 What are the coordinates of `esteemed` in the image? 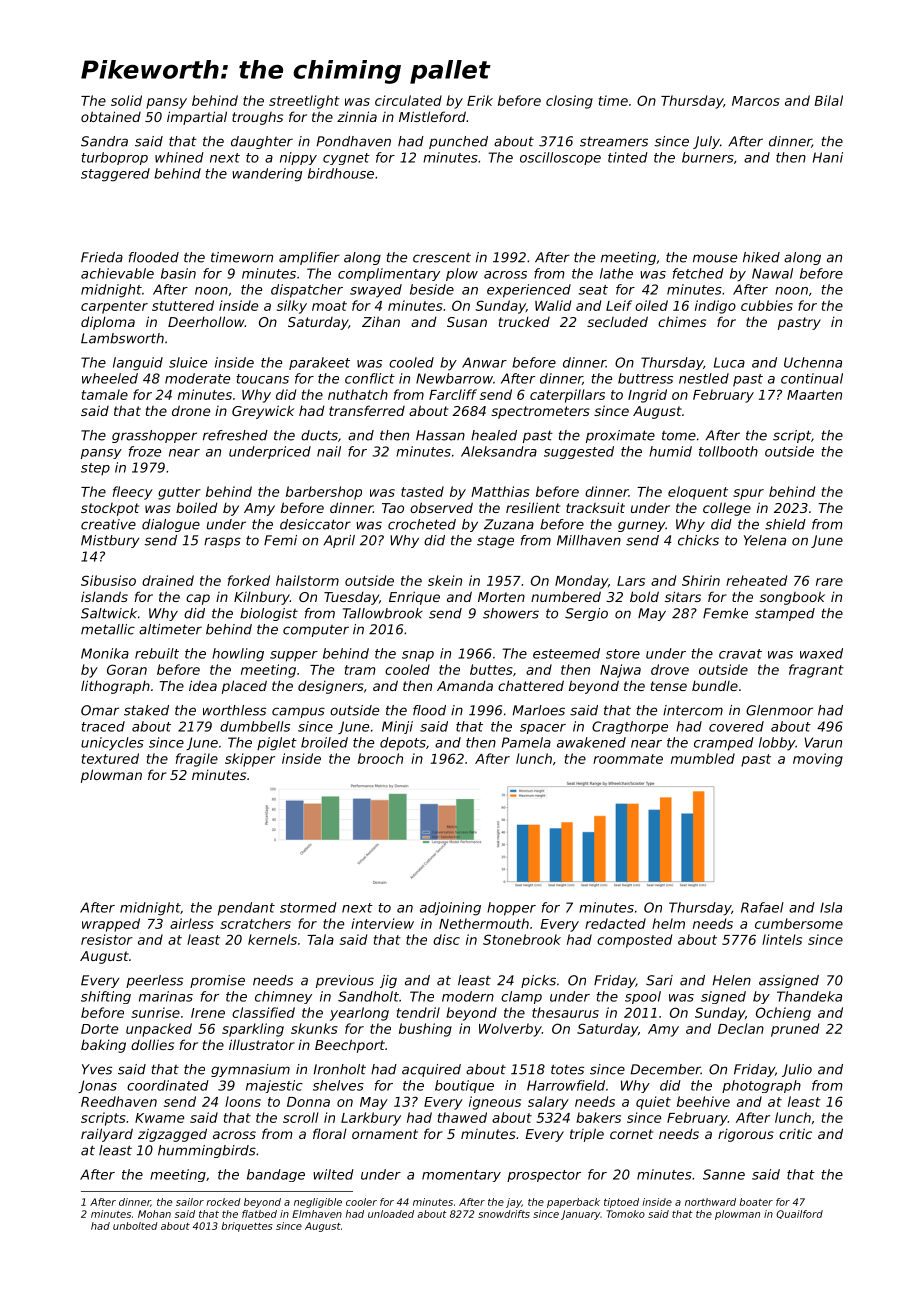 It's located at (566, 653).
